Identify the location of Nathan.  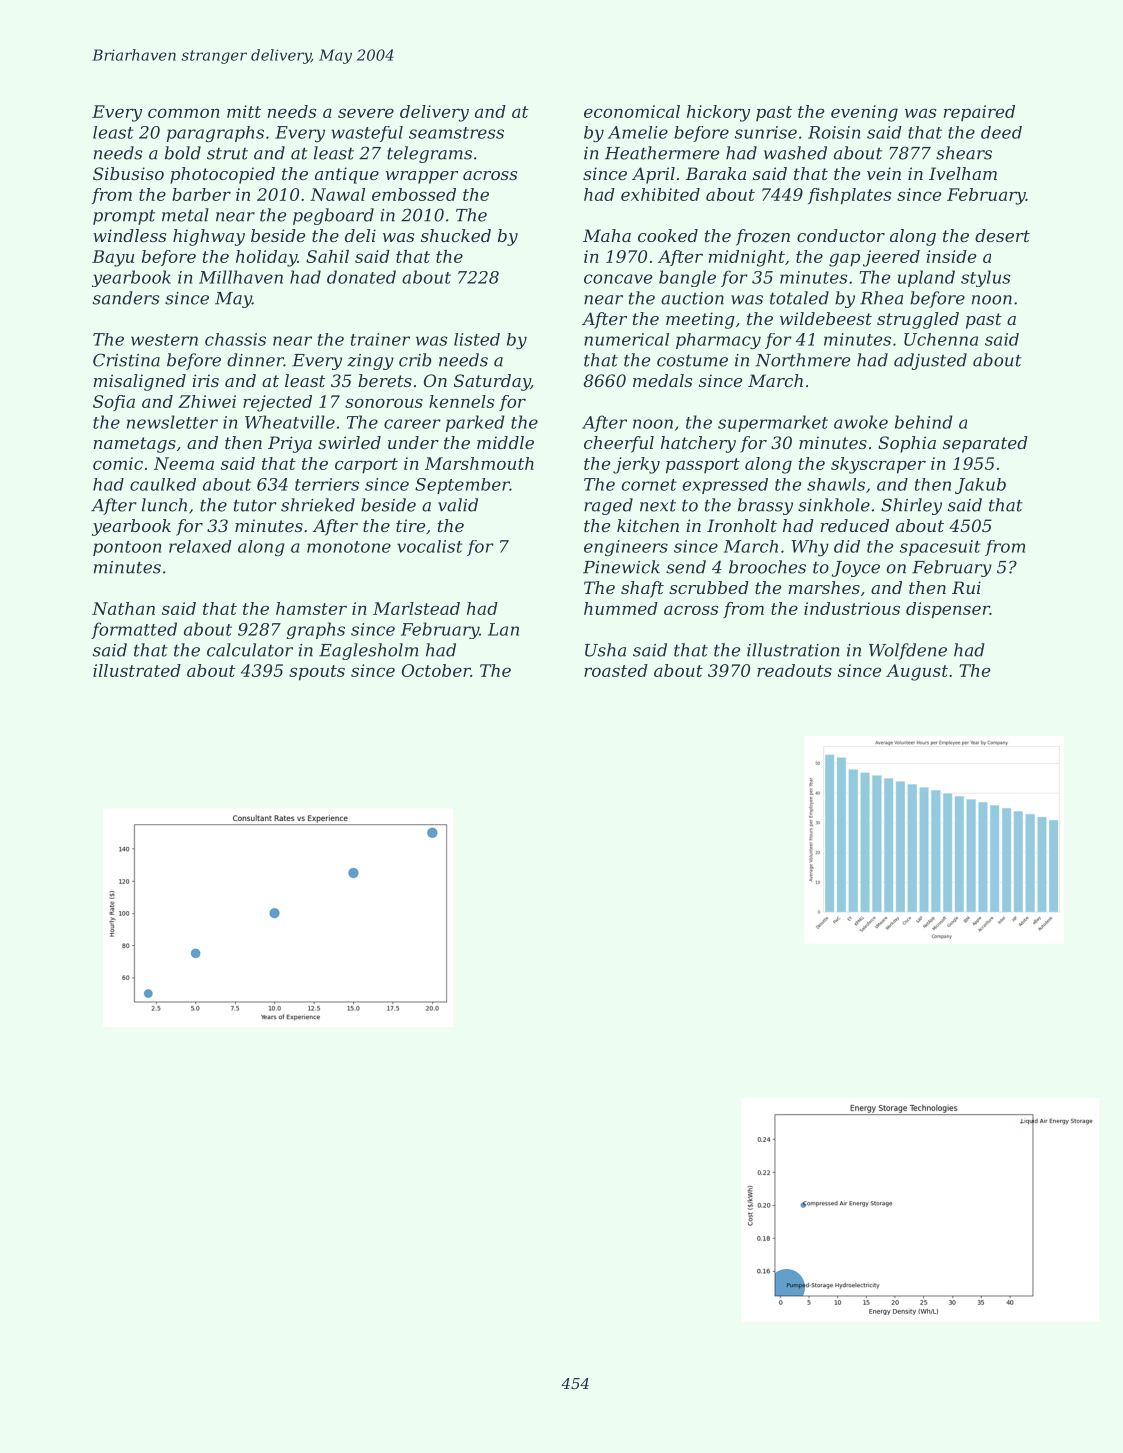
(123, 608).
